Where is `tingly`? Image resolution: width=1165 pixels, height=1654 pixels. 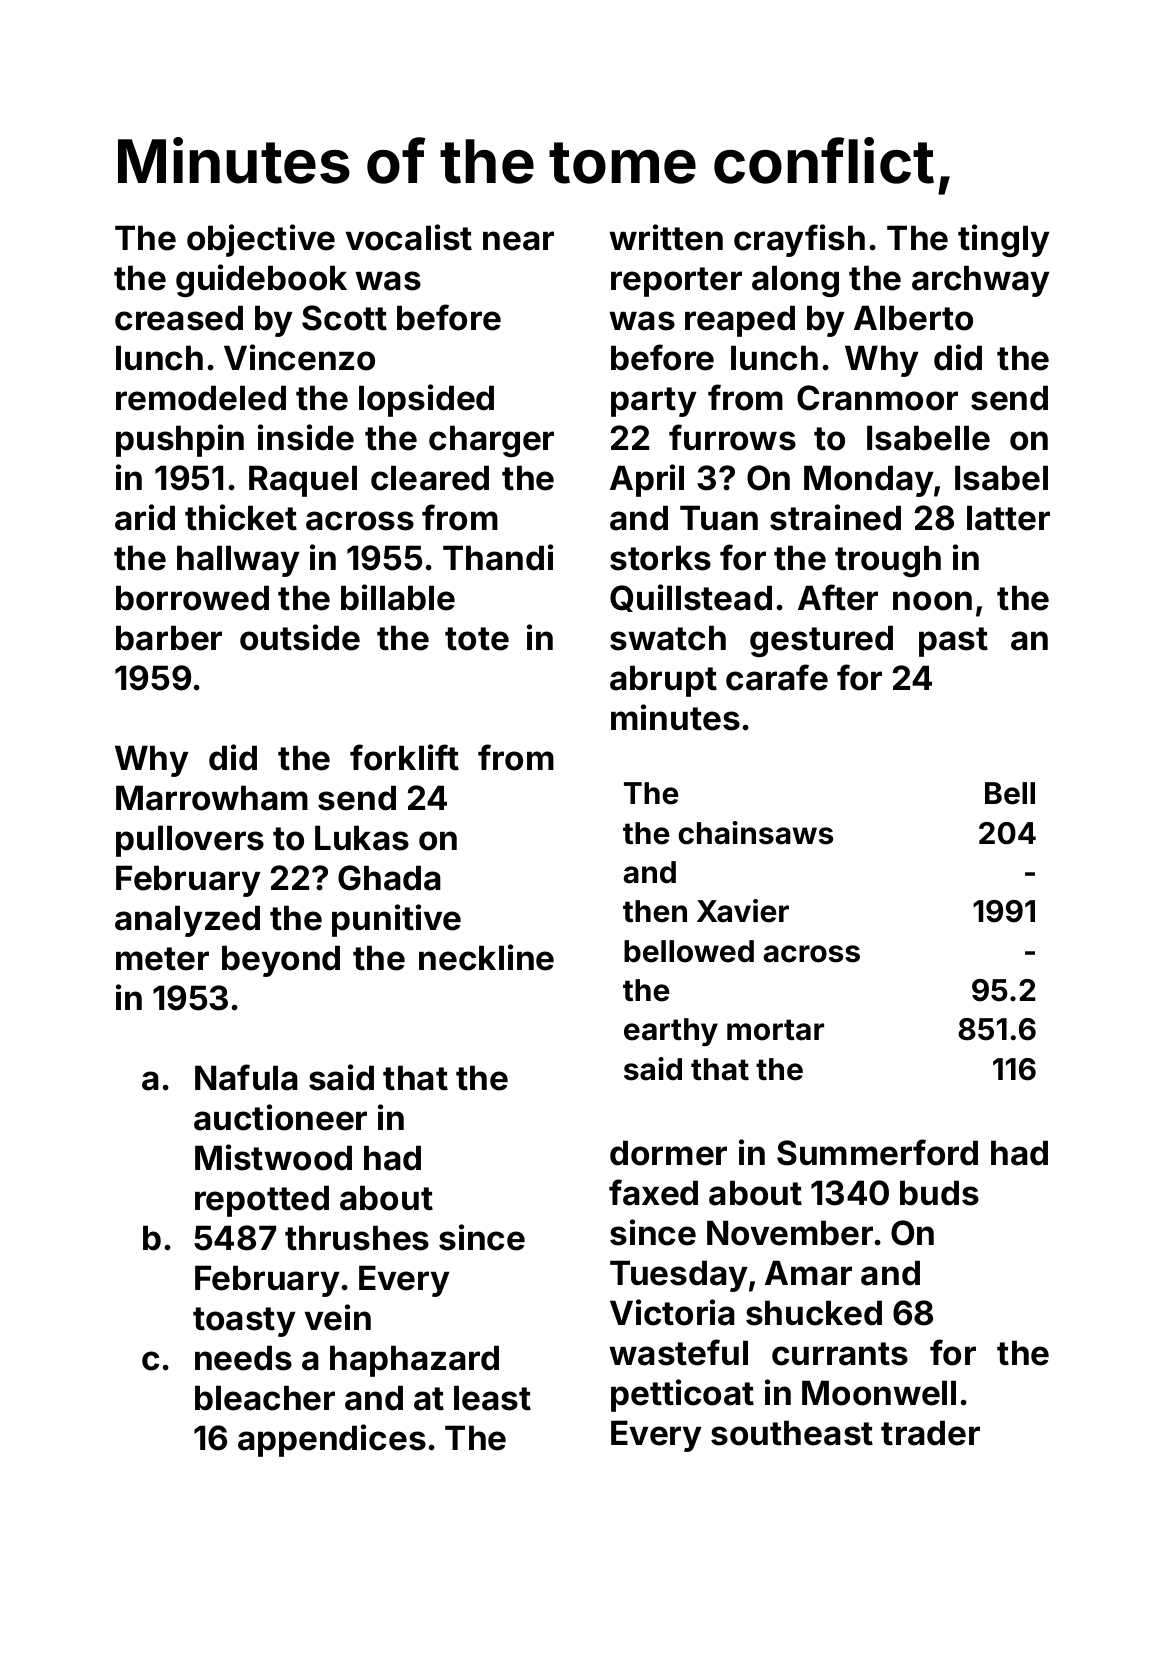 tingly is located at coordinates (1004, 240).
